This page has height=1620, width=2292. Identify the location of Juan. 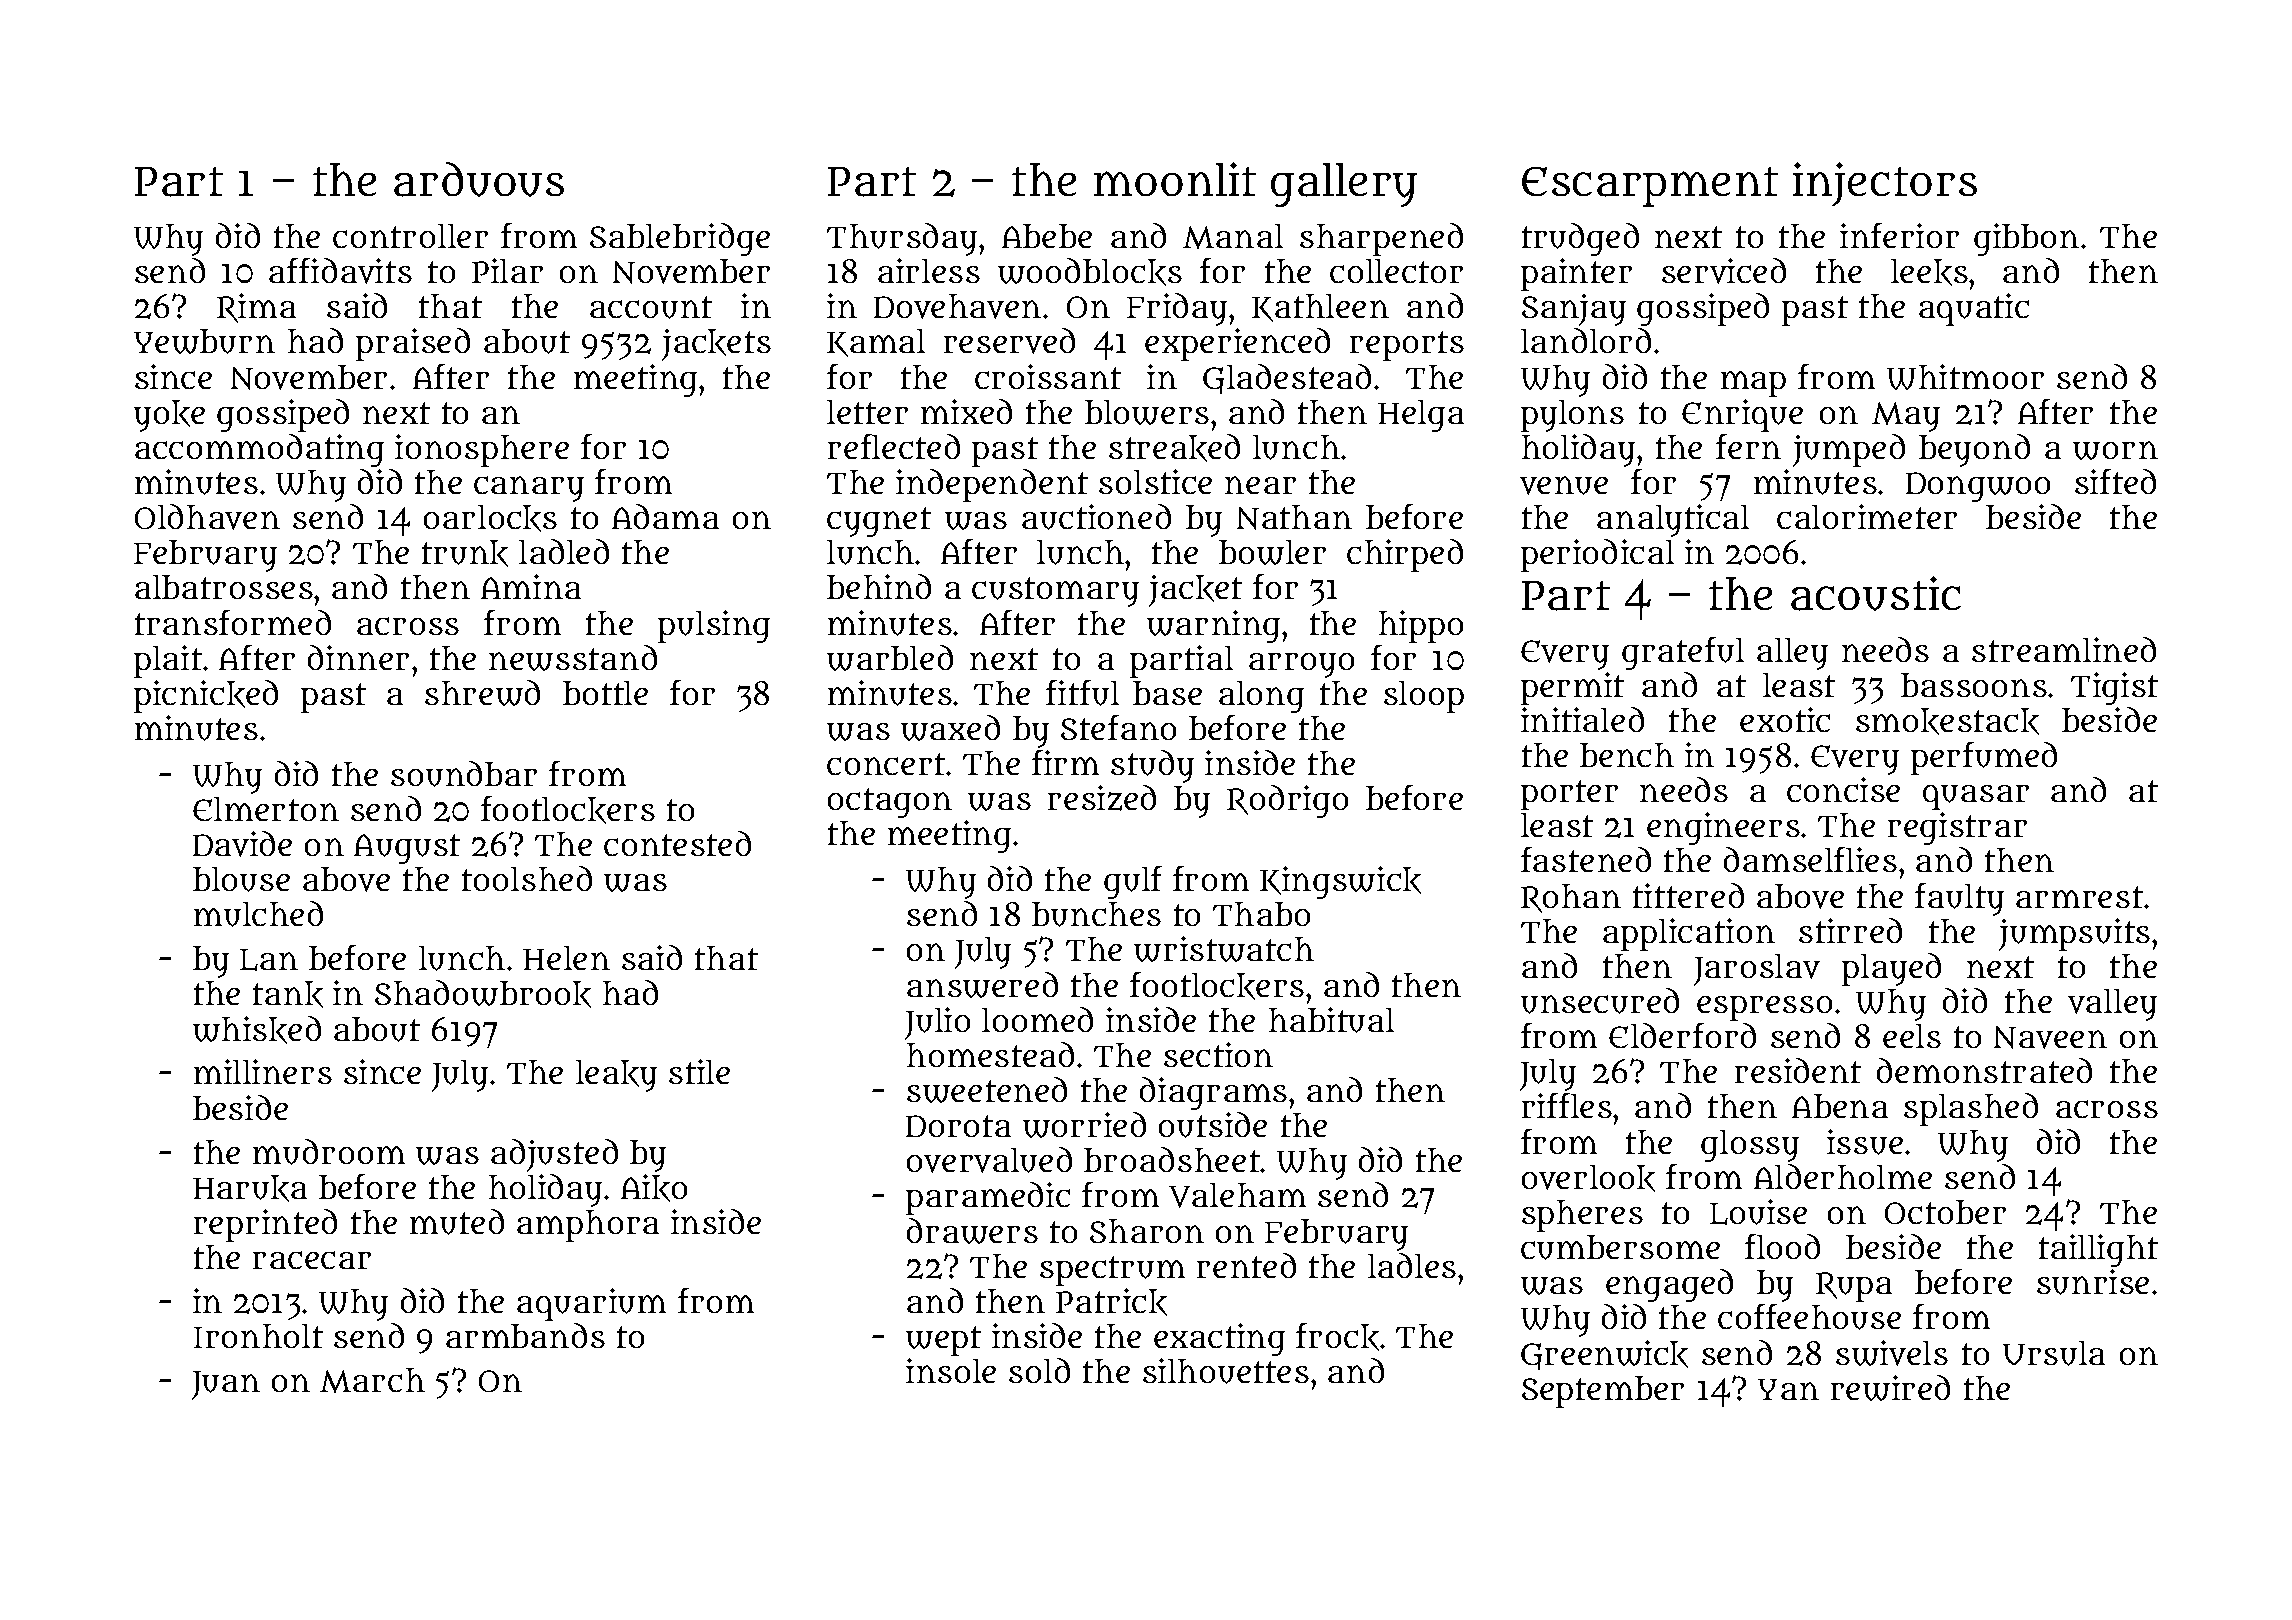
(226, 1385).
